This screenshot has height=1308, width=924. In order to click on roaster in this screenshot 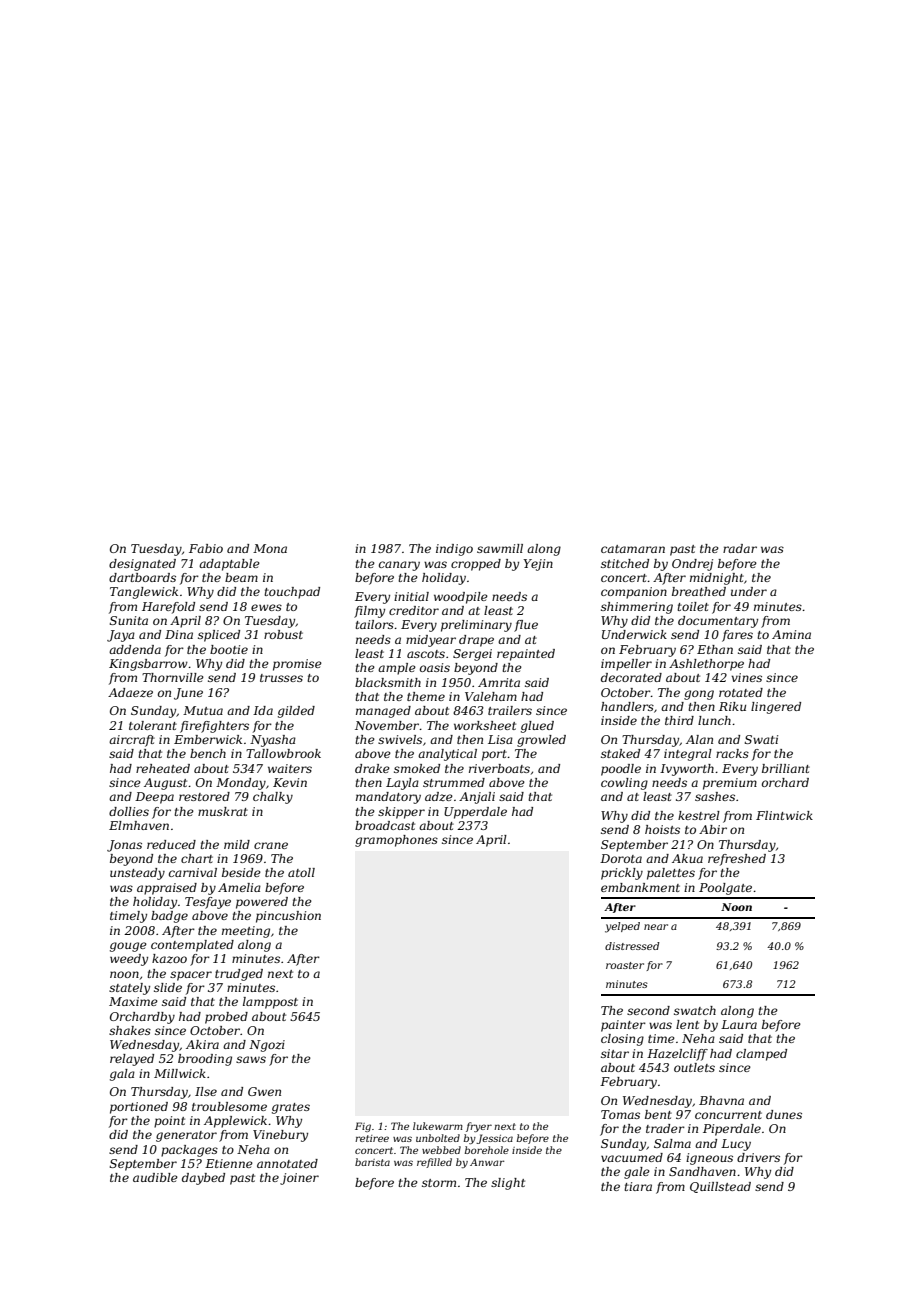, I will do `click(625, 965)`.
